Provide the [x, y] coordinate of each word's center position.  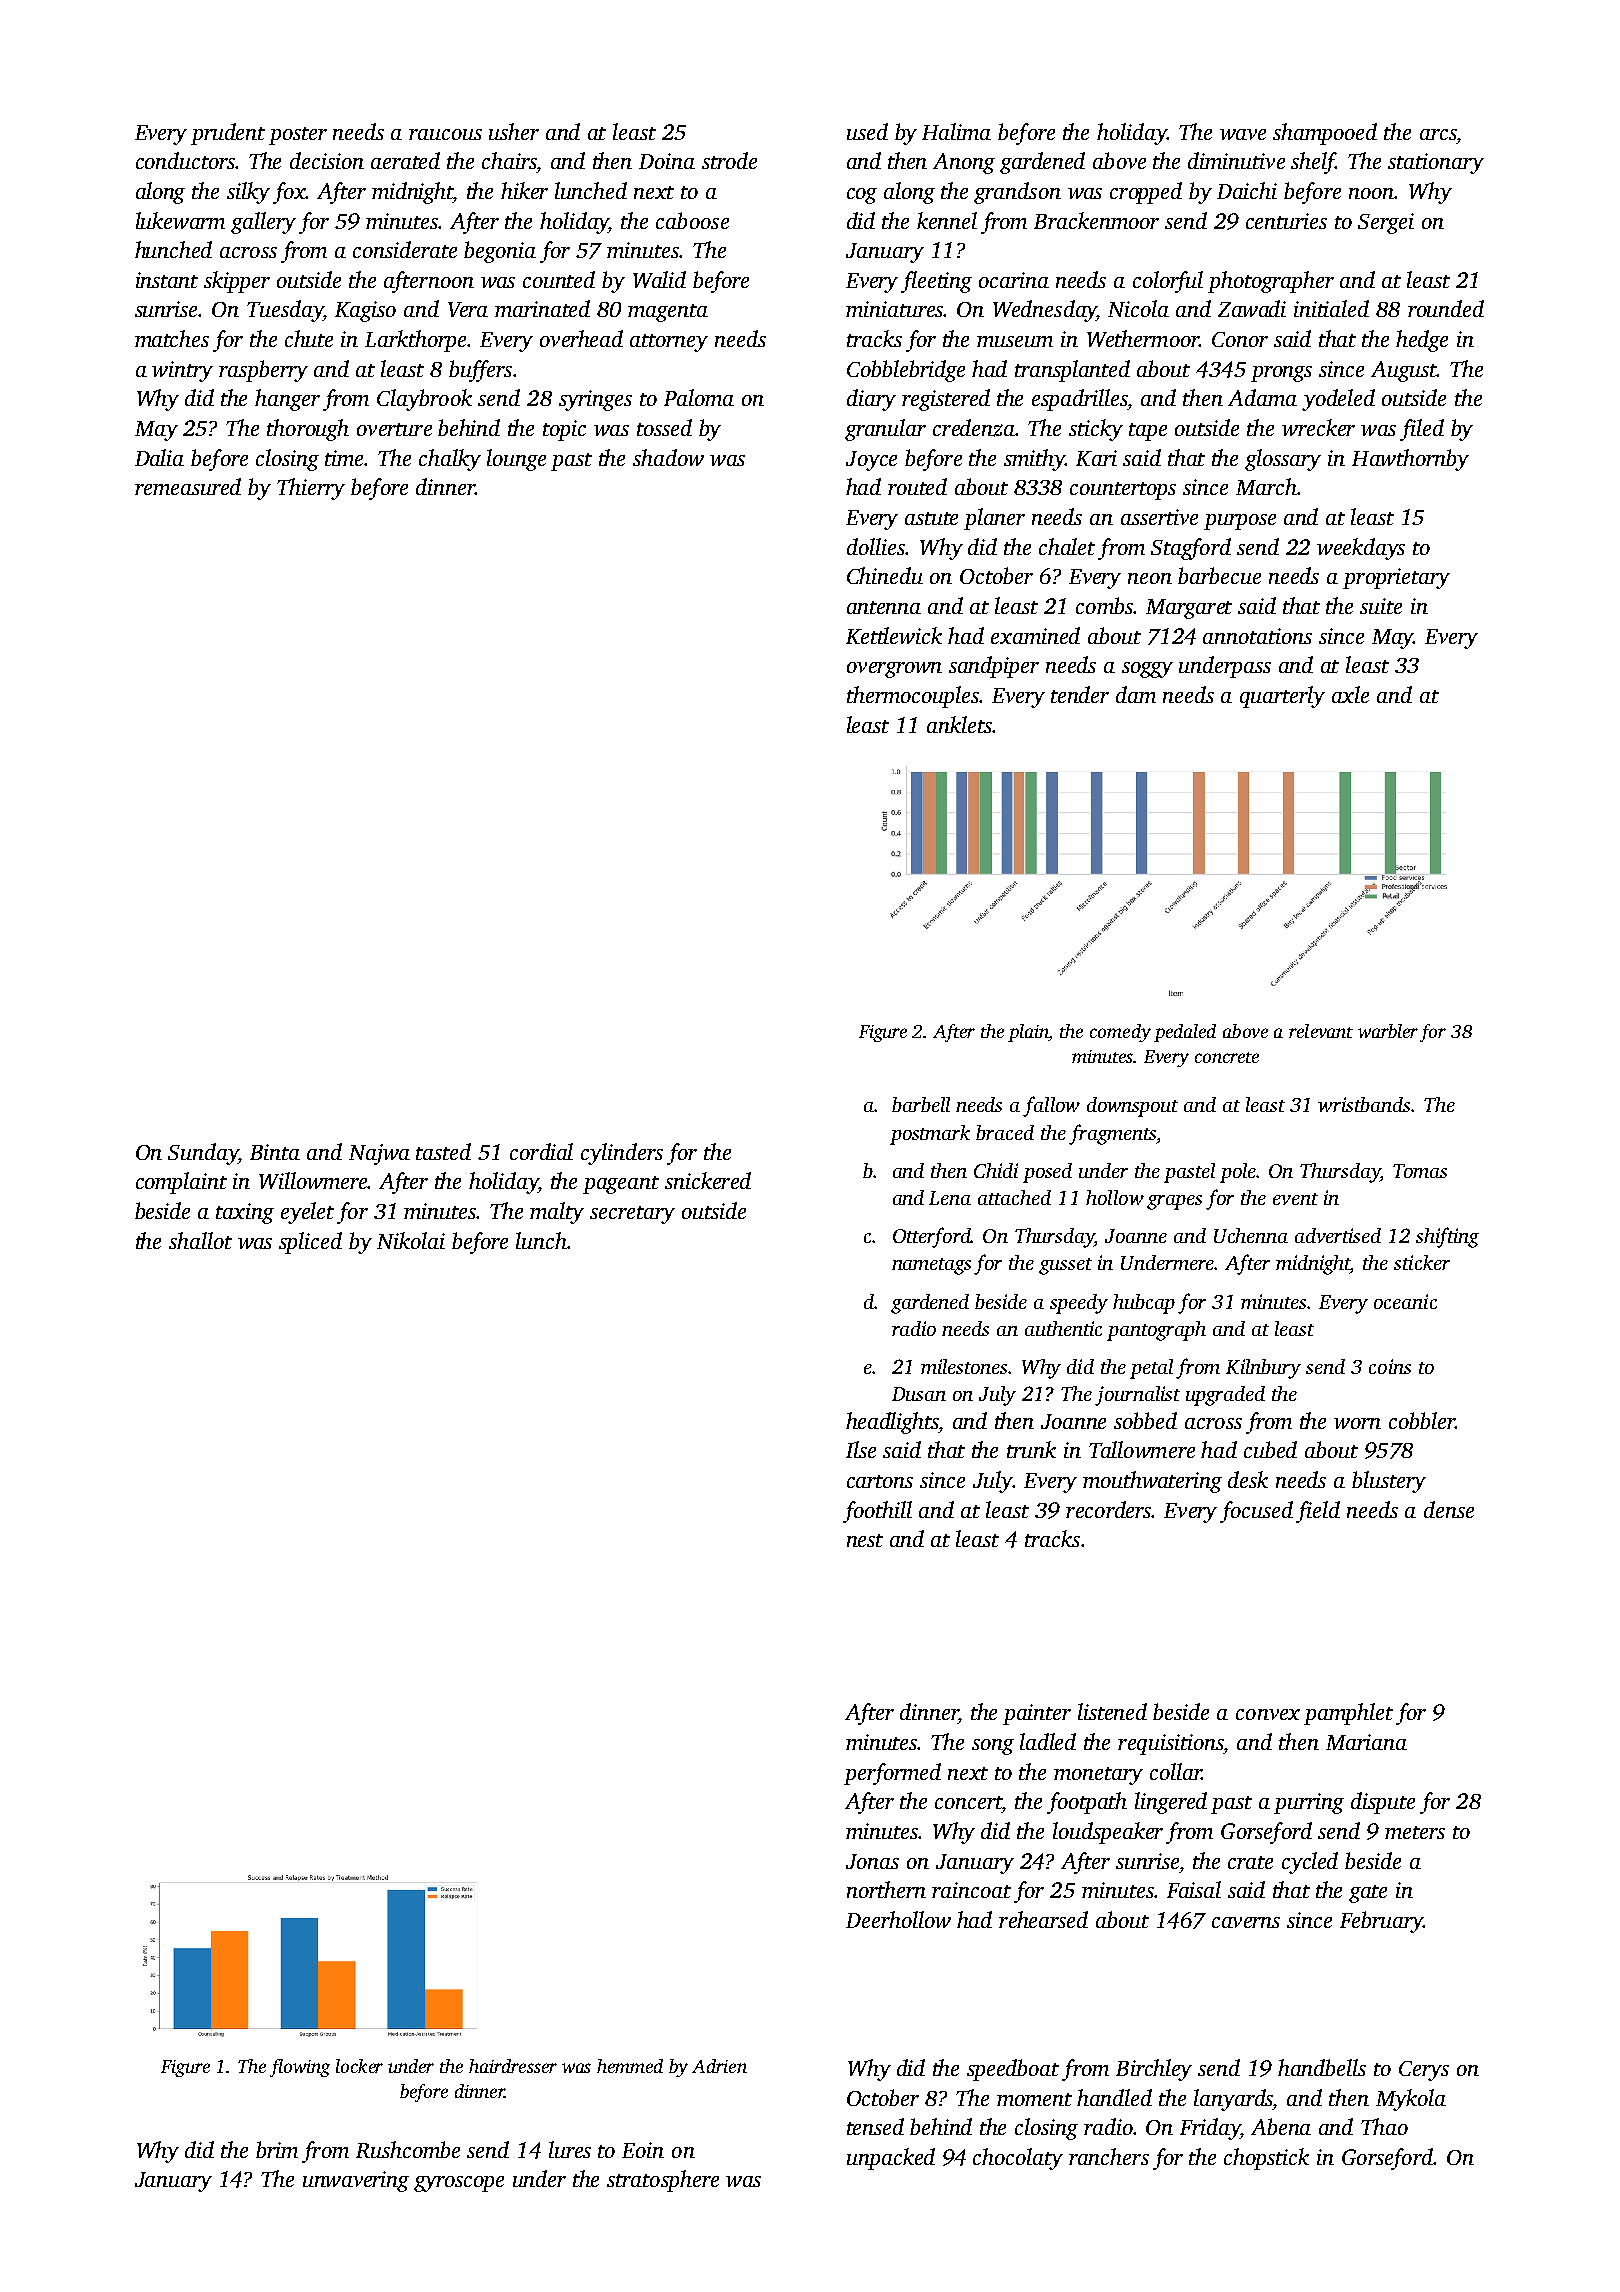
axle [1350, 694]
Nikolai [411, 1240]
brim [277, 2149]
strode [729, 160]
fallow [1051, 1106]
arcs [1438, 134]
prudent [228, 134]
